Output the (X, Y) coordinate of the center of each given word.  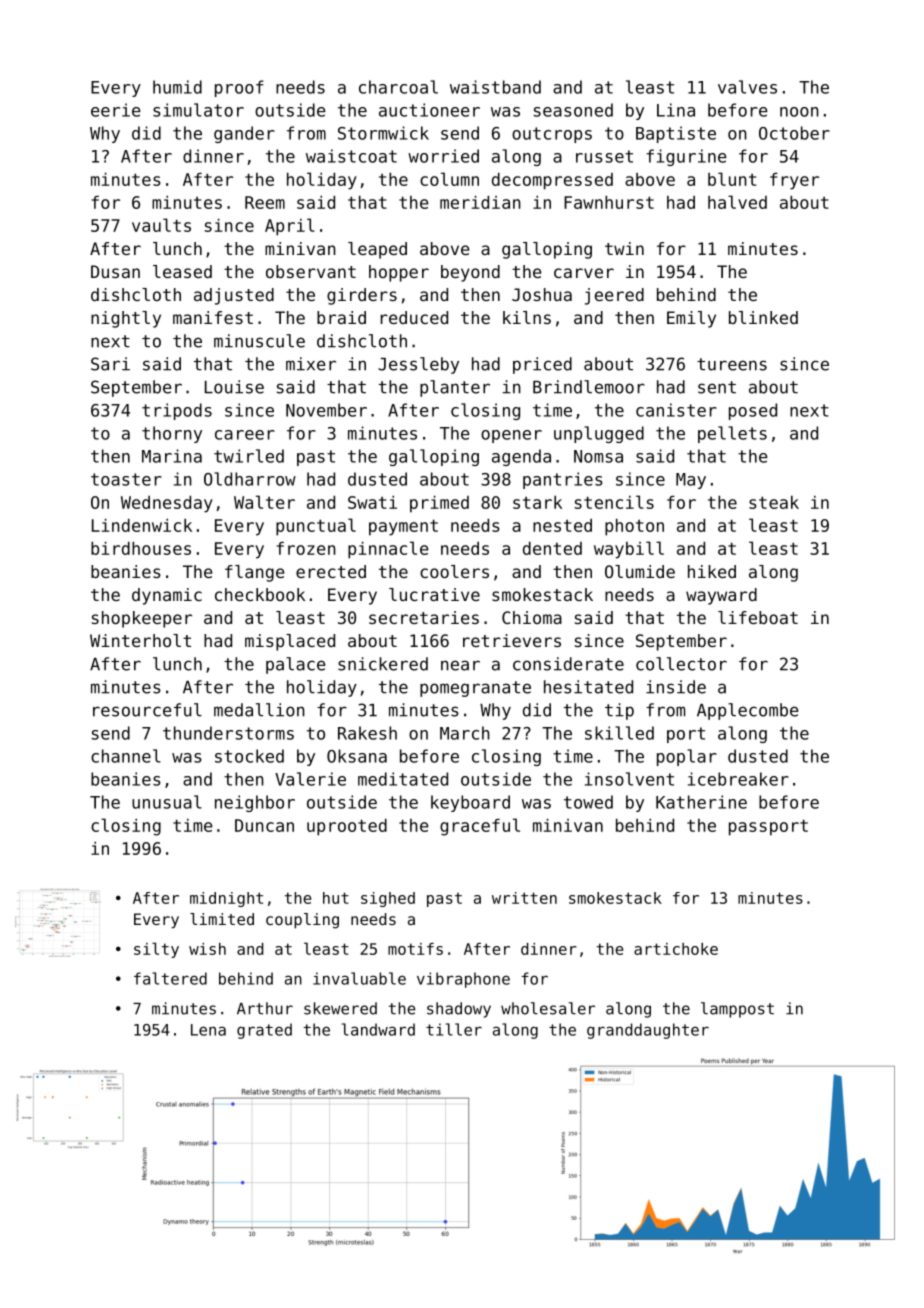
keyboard (470, 803)
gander (244, 134)
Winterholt (140, 640)
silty (156, 950)
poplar (687, 757)
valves (747, 87)
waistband (495, 87)
